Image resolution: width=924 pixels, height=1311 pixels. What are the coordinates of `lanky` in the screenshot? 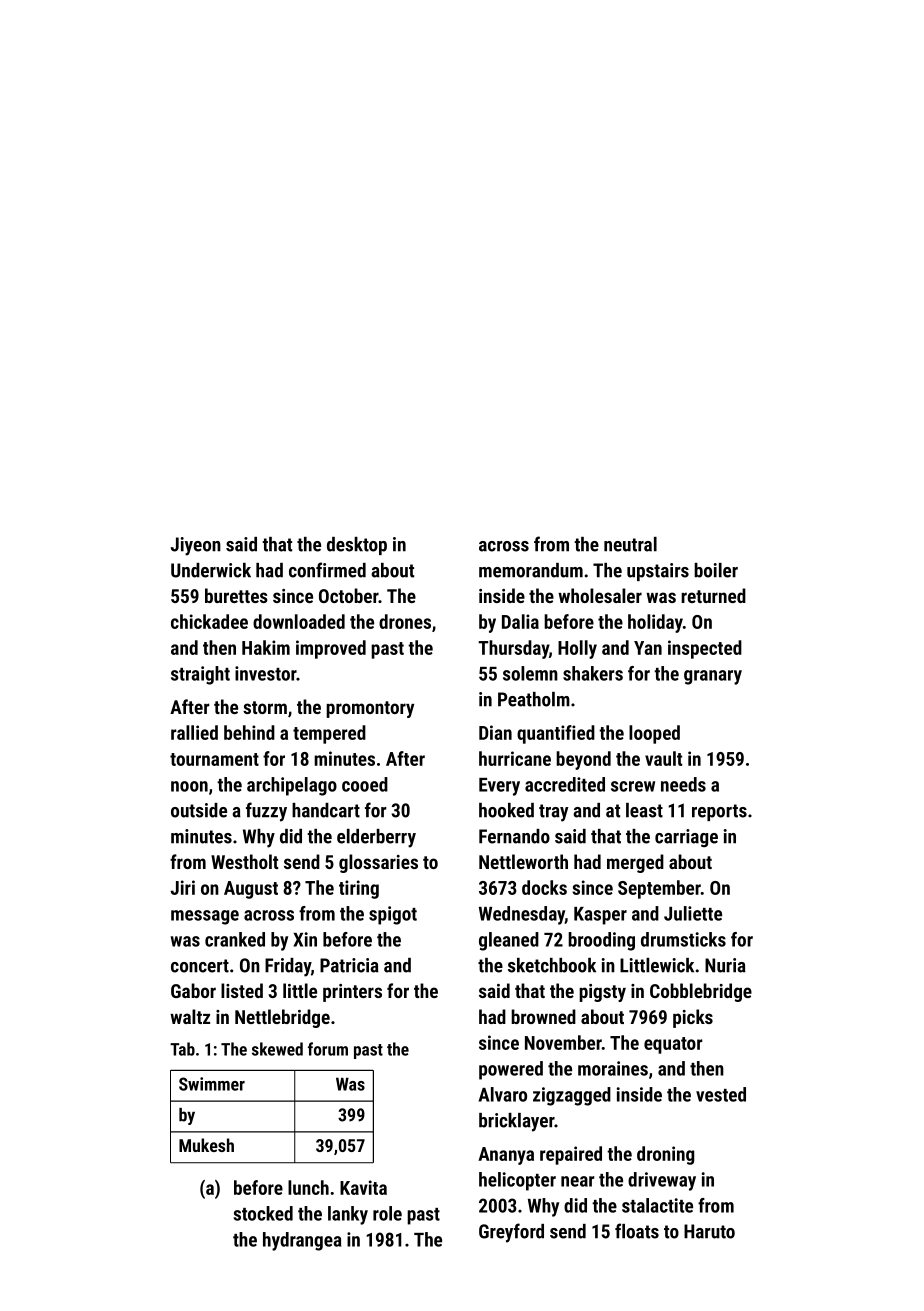 It's located at (348, 1215).
